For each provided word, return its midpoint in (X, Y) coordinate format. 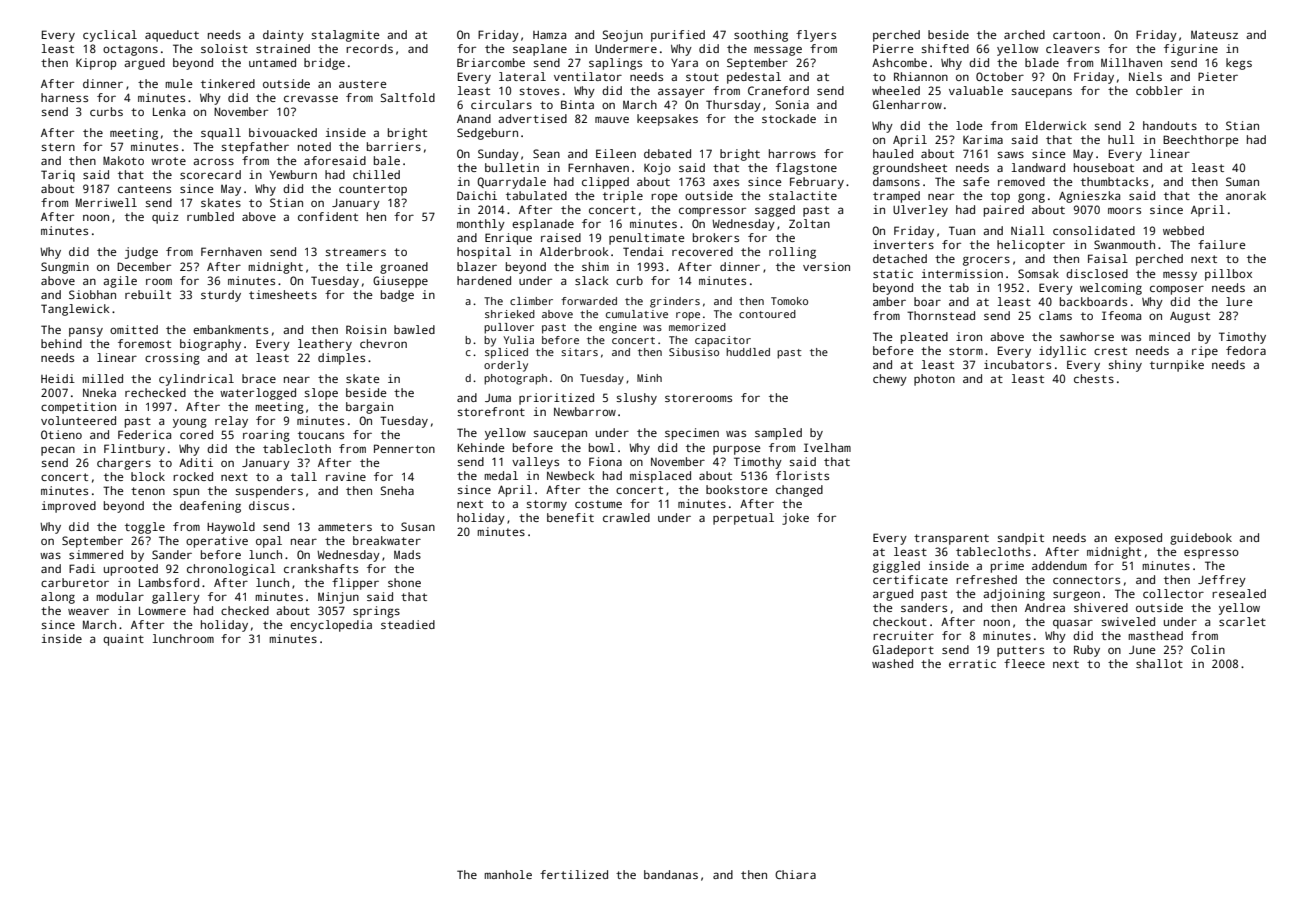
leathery (325, 345)
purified (678, 36)
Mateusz (1214, 34)
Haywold (231, 528)
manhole (508, 874)
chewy (890, 380)
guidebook (1201, 539)
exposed (1138, 539)
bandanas (671, 874)
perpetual (743, 519)
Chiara (795, 874)
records (369, 48)
